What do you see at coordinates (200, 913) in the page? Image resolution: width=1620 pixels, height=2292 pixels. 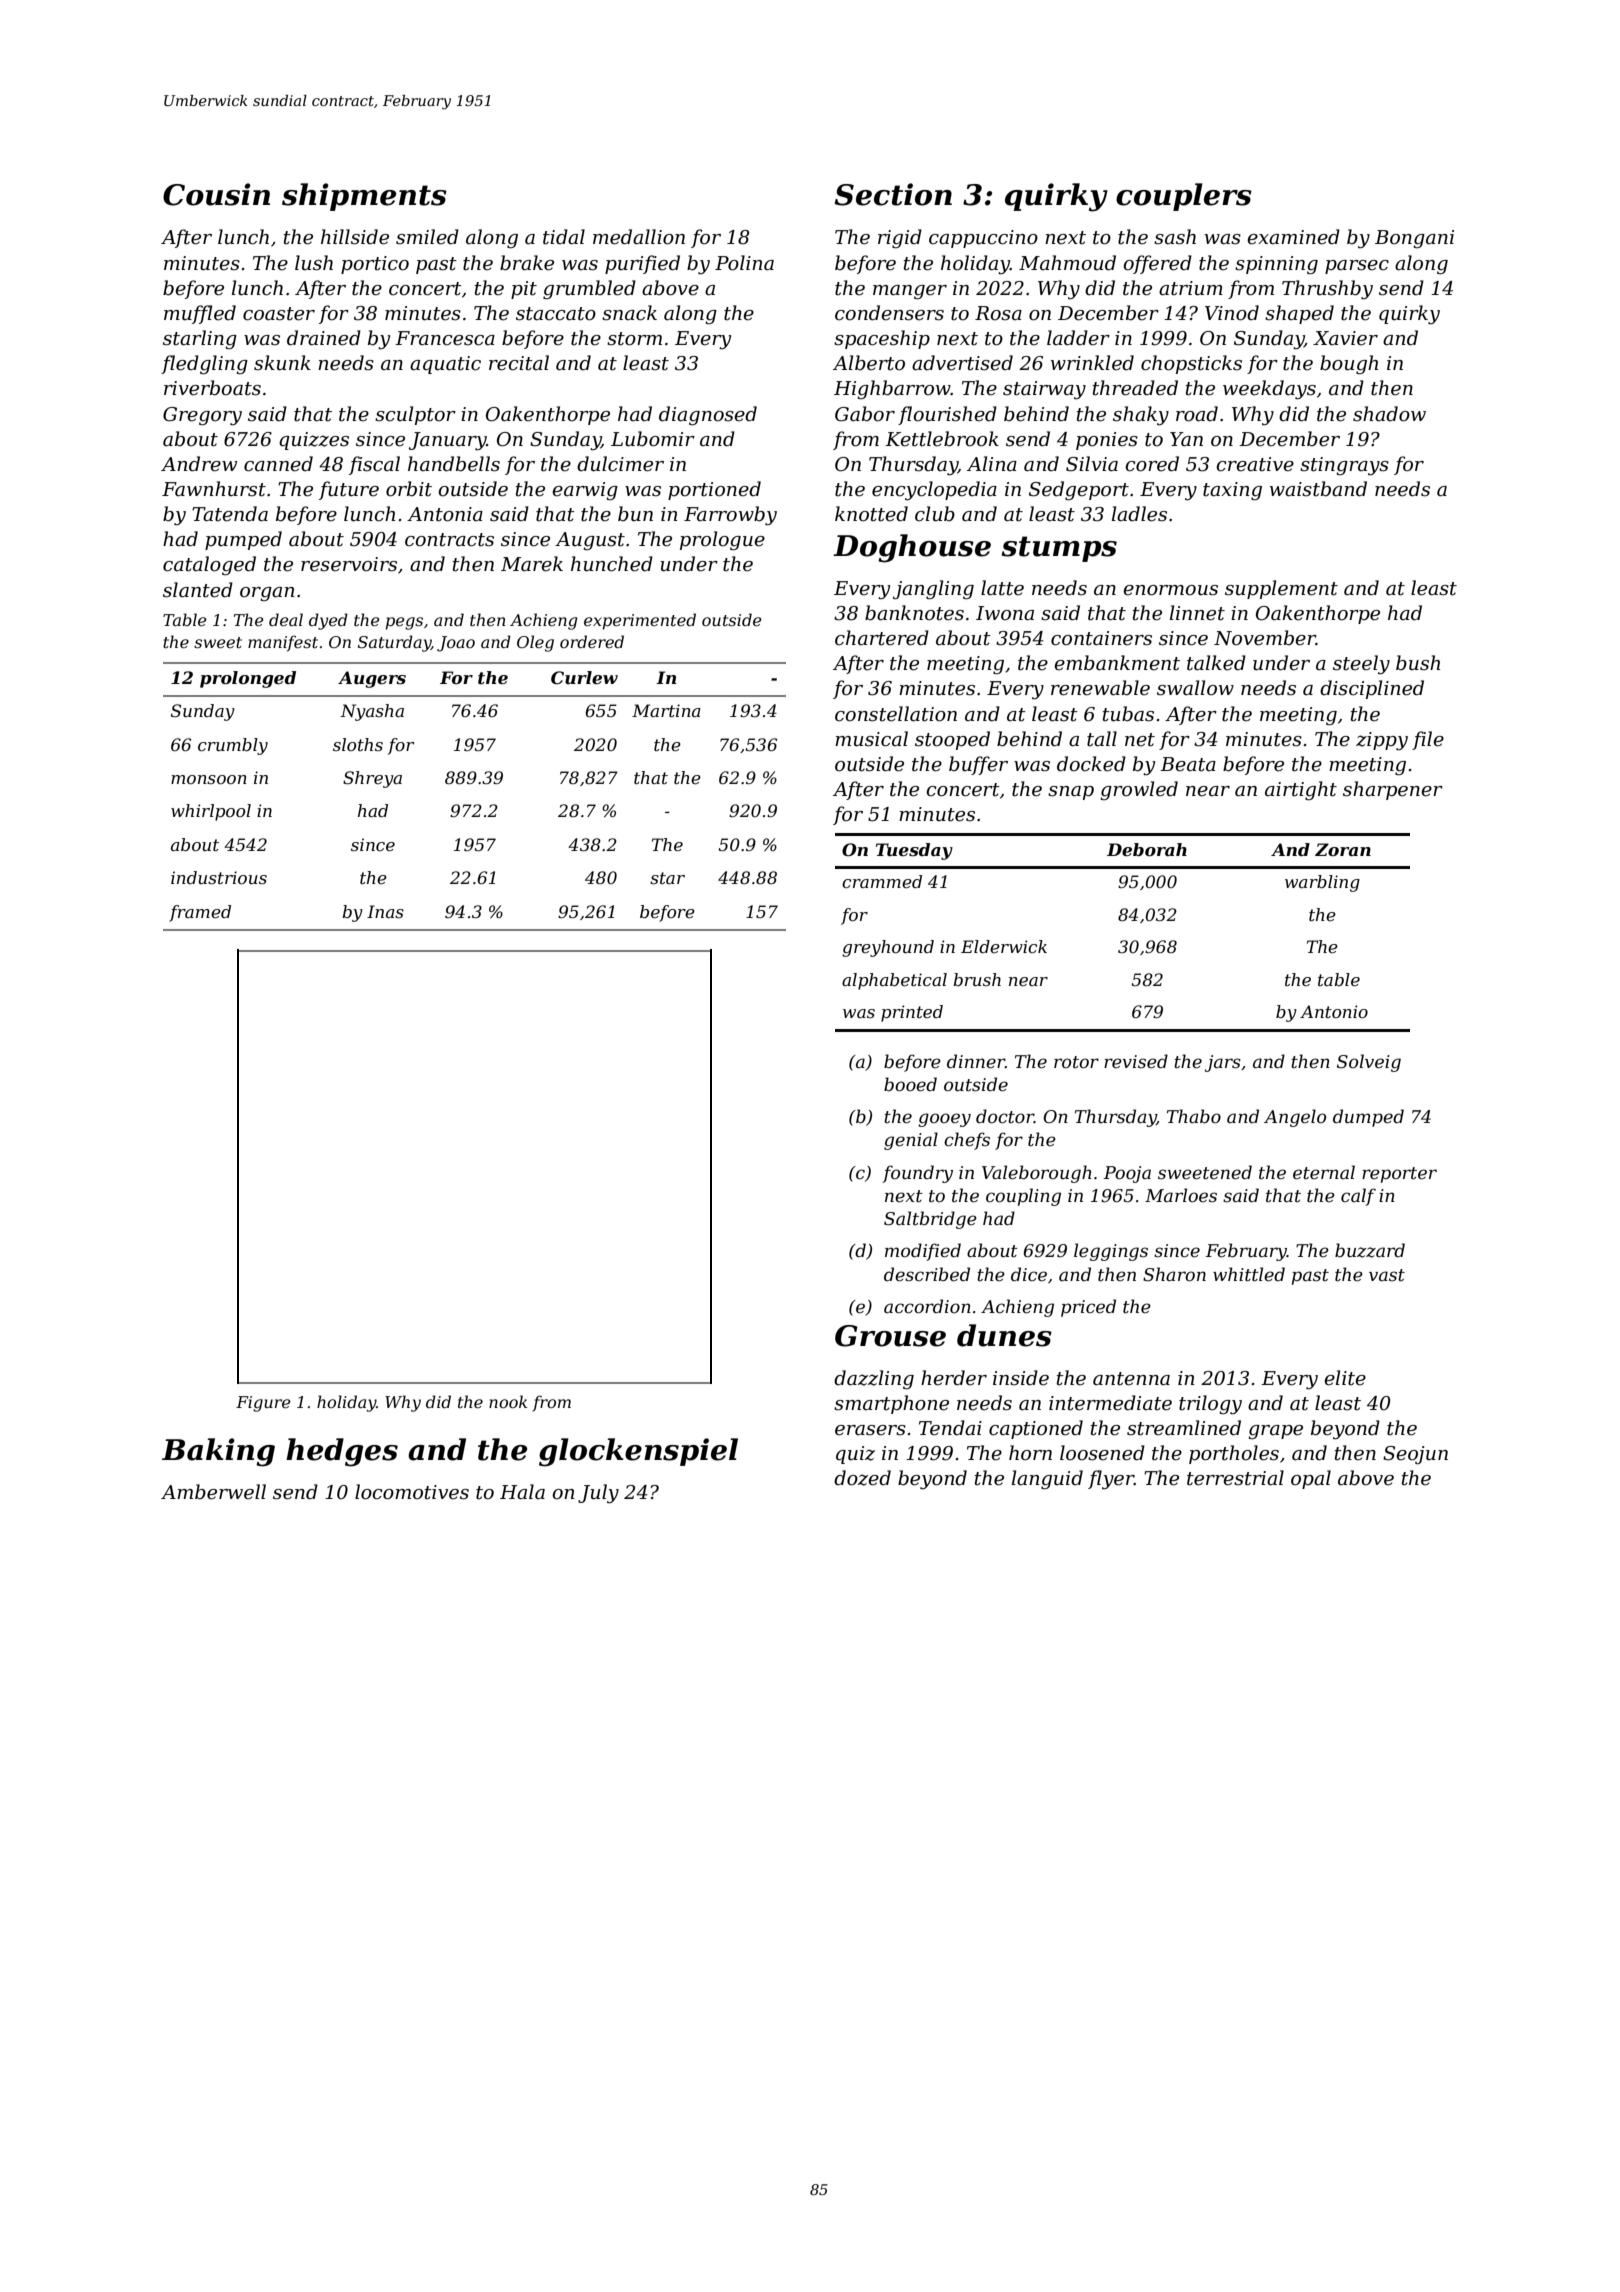 I see `framed` at bounding box center [200, 913].
